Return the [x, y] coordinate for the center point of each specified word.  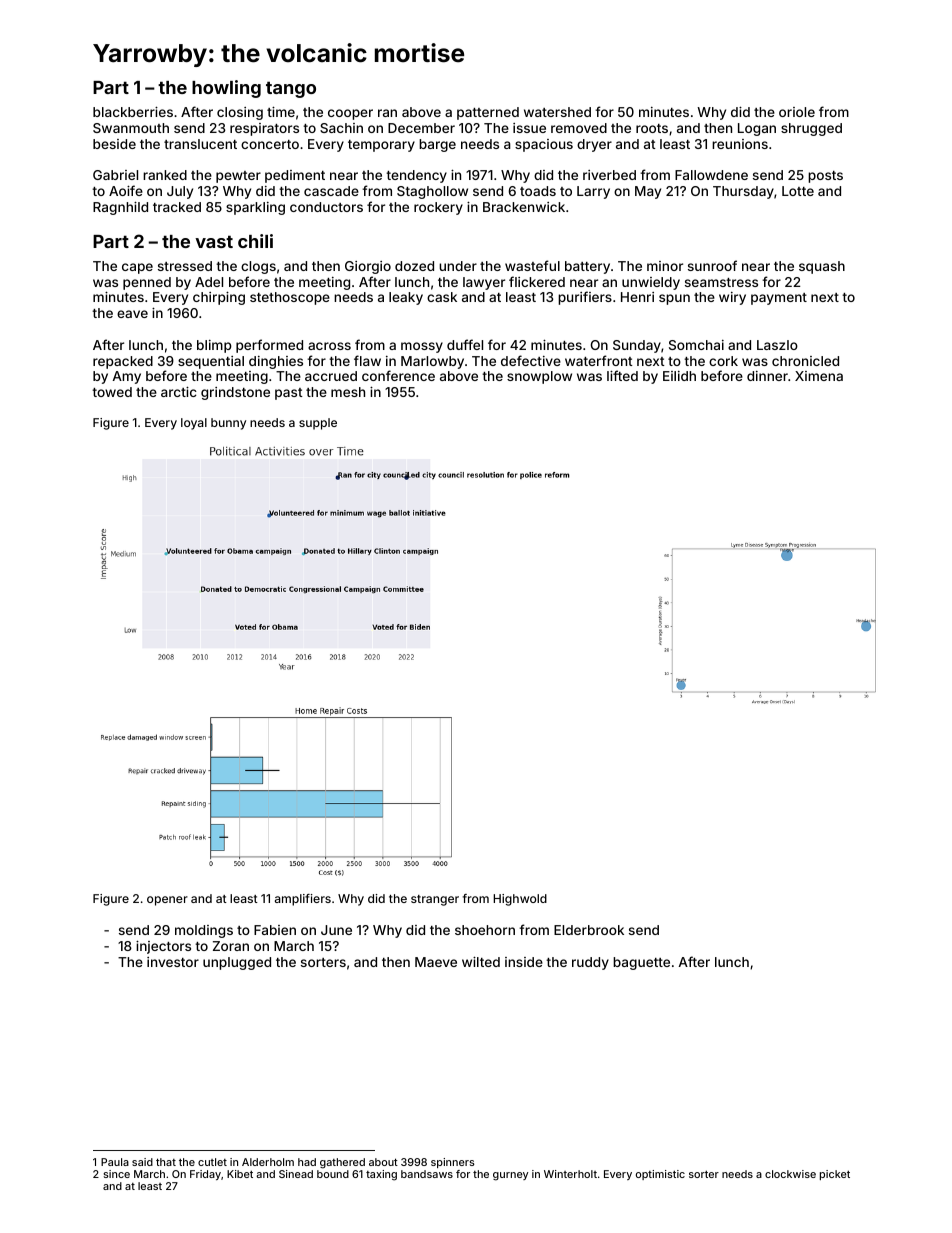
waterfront [599, 360]
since [116, 1174]
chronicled [805, 361]
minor [665, 266]
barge [437, 145]
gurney [510, 1176]
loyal [194, 424]
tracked [177, 207]
